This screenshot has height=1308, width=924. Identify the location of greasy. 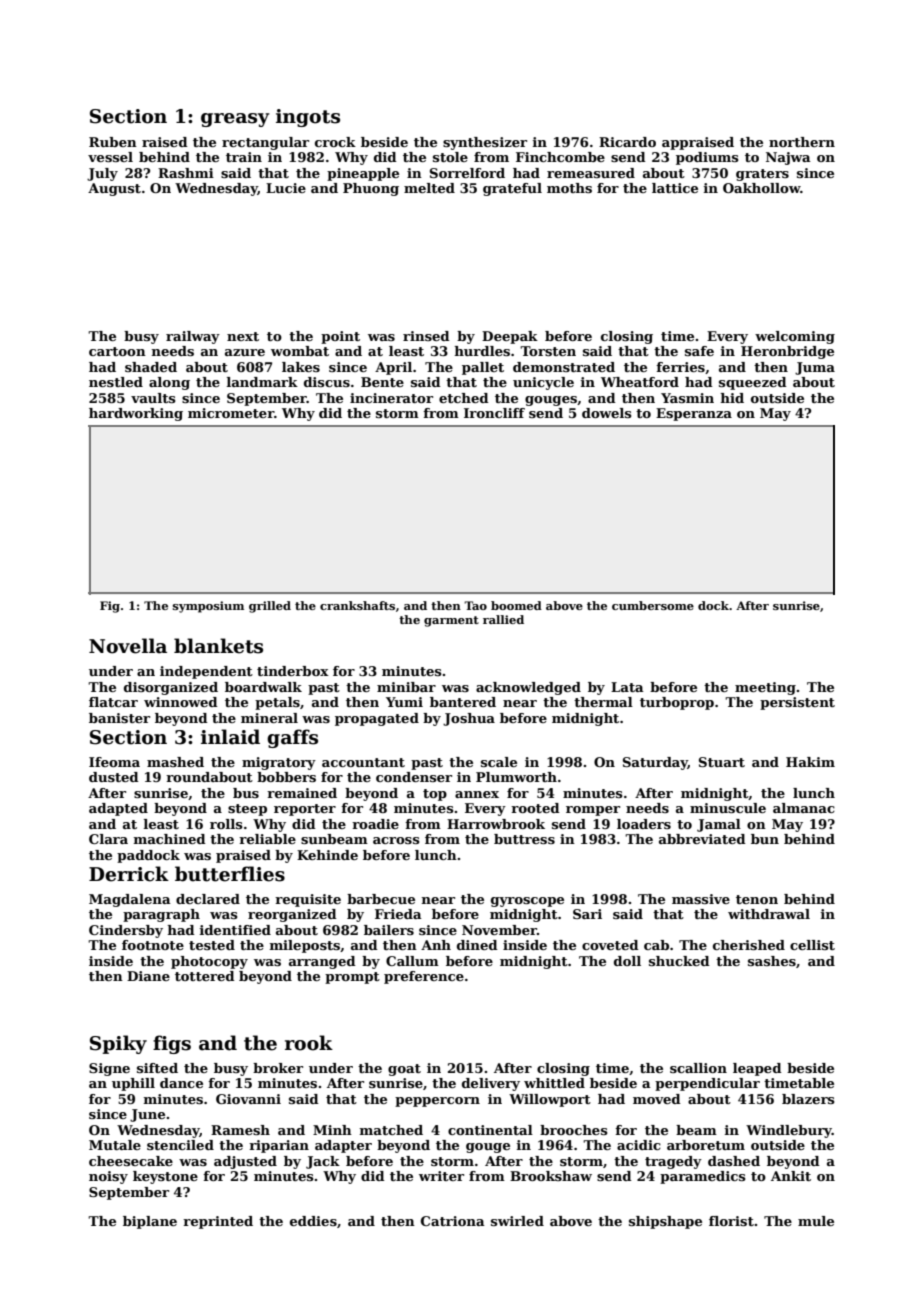
(235, 120).
